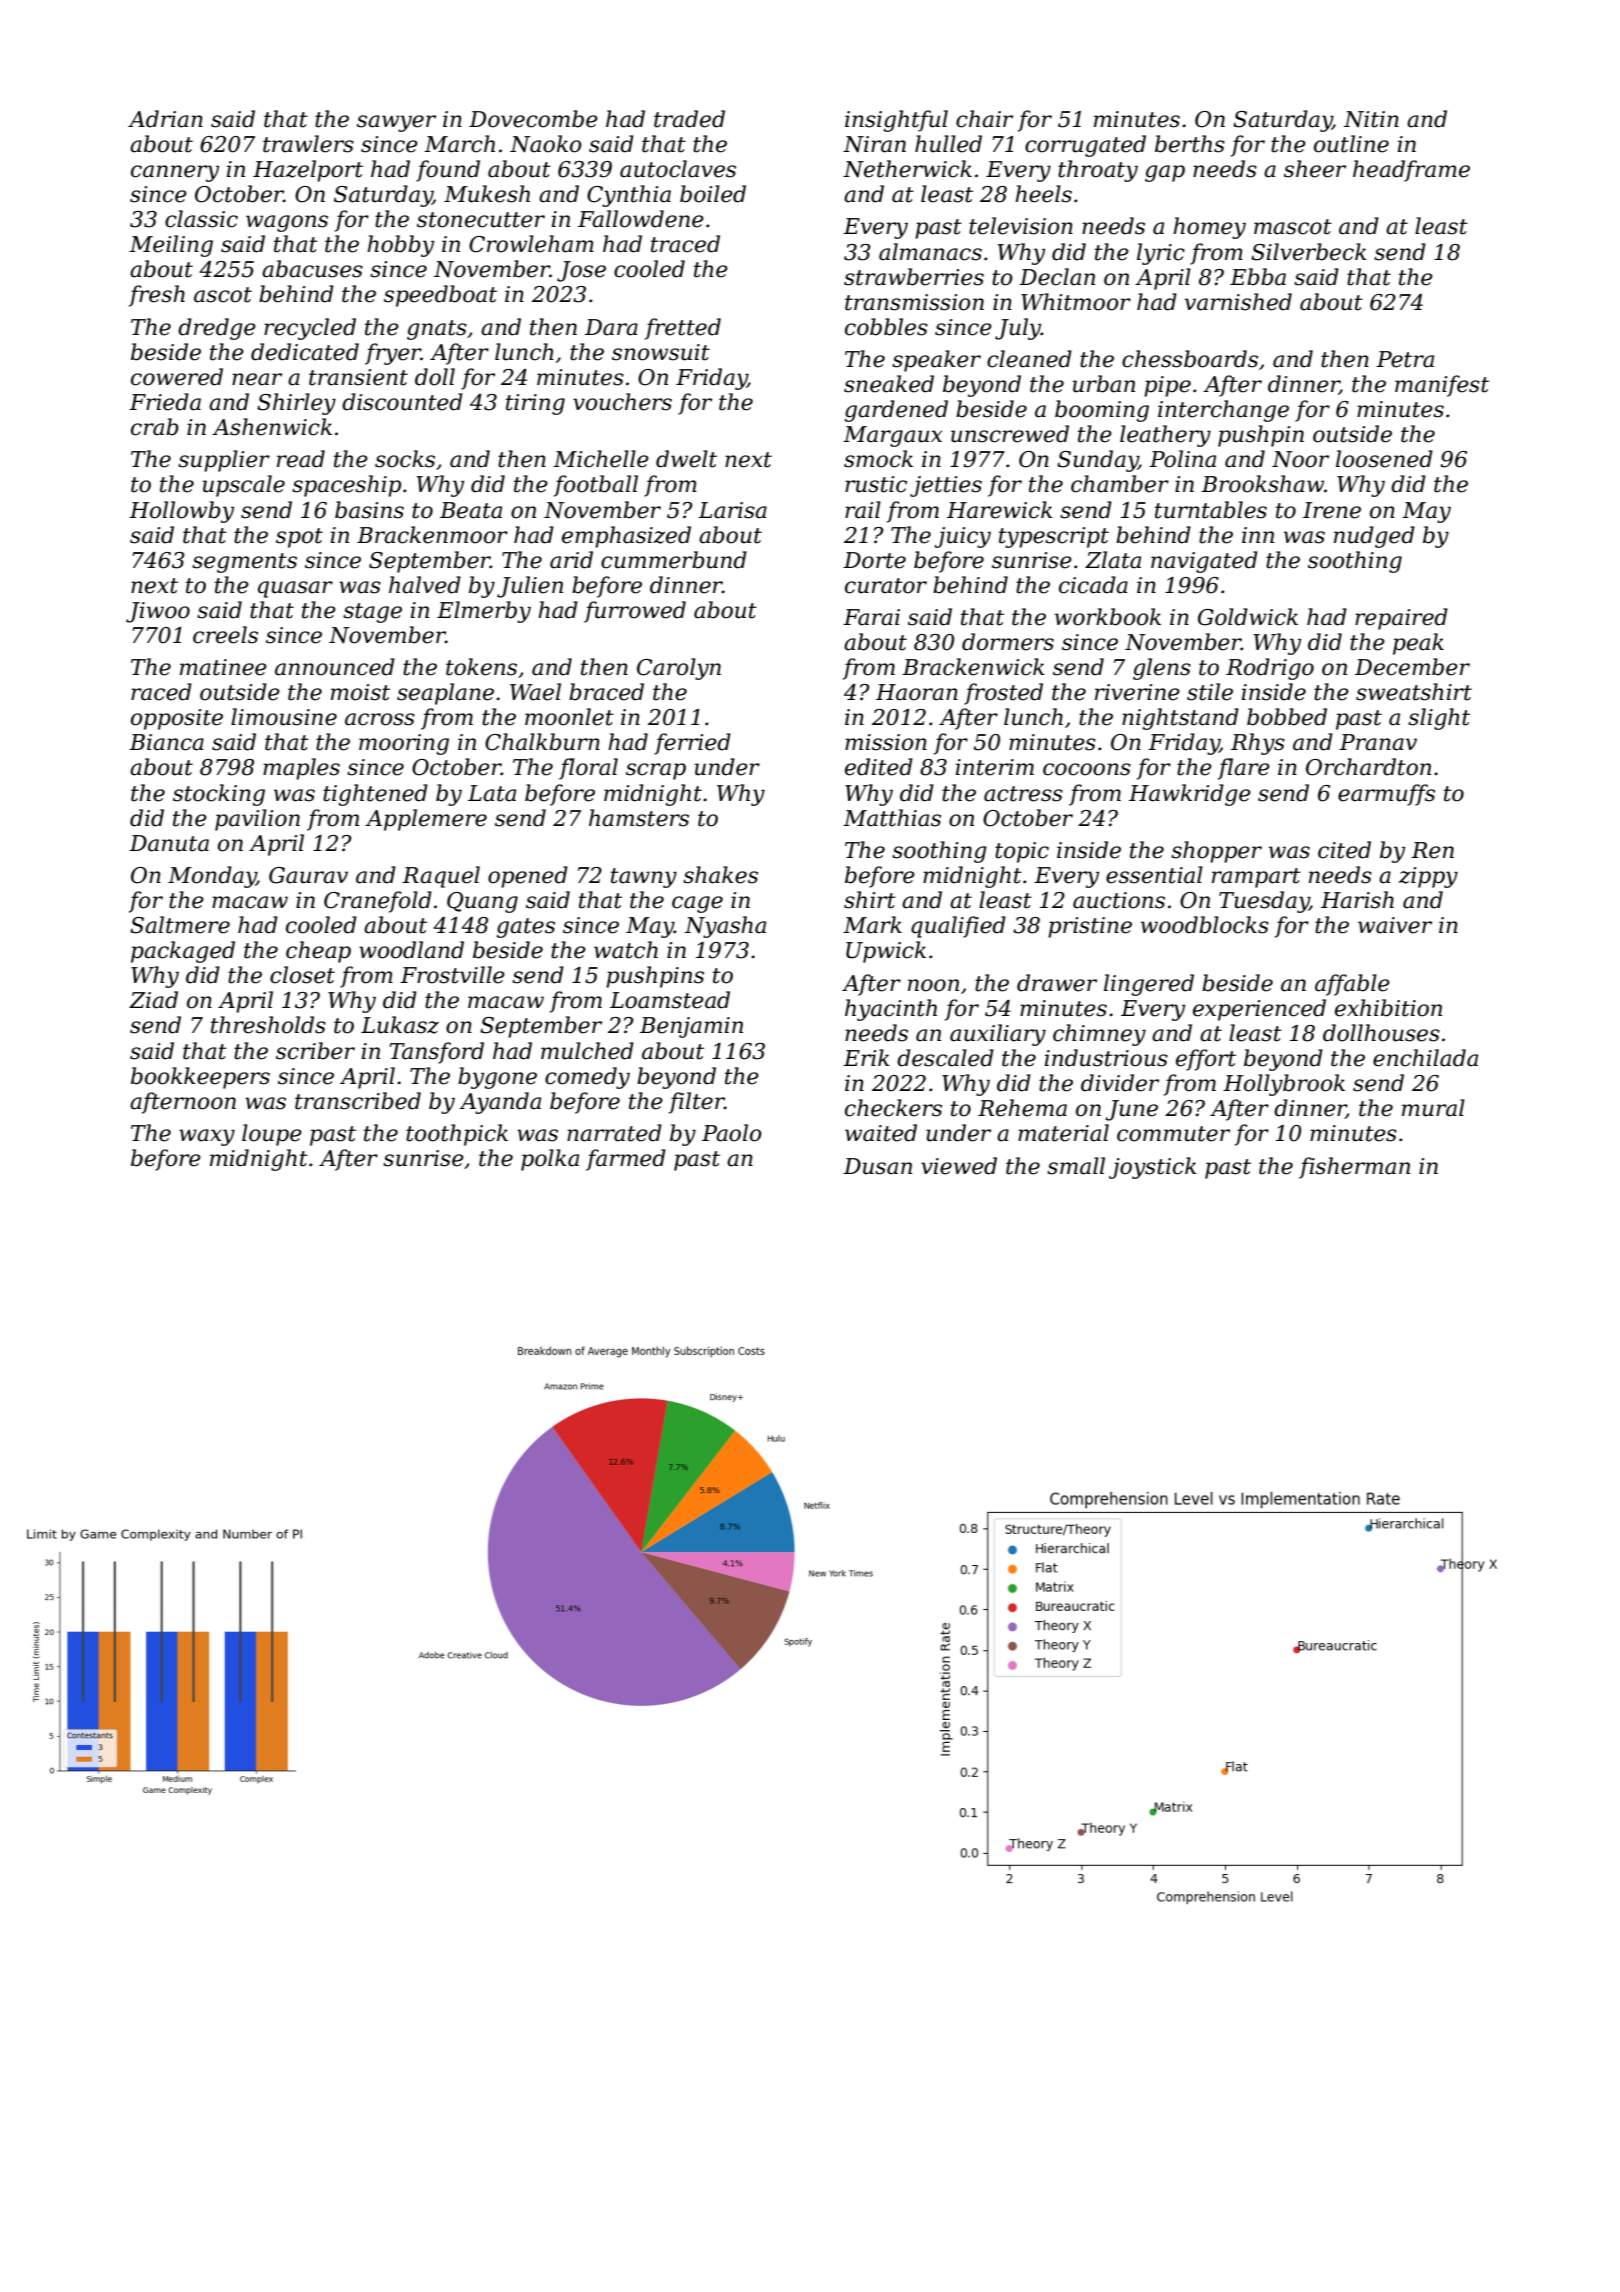 The height and width of the screenshot is (2292, 1620). I want to click on Ebba, so click(1258, 277).
